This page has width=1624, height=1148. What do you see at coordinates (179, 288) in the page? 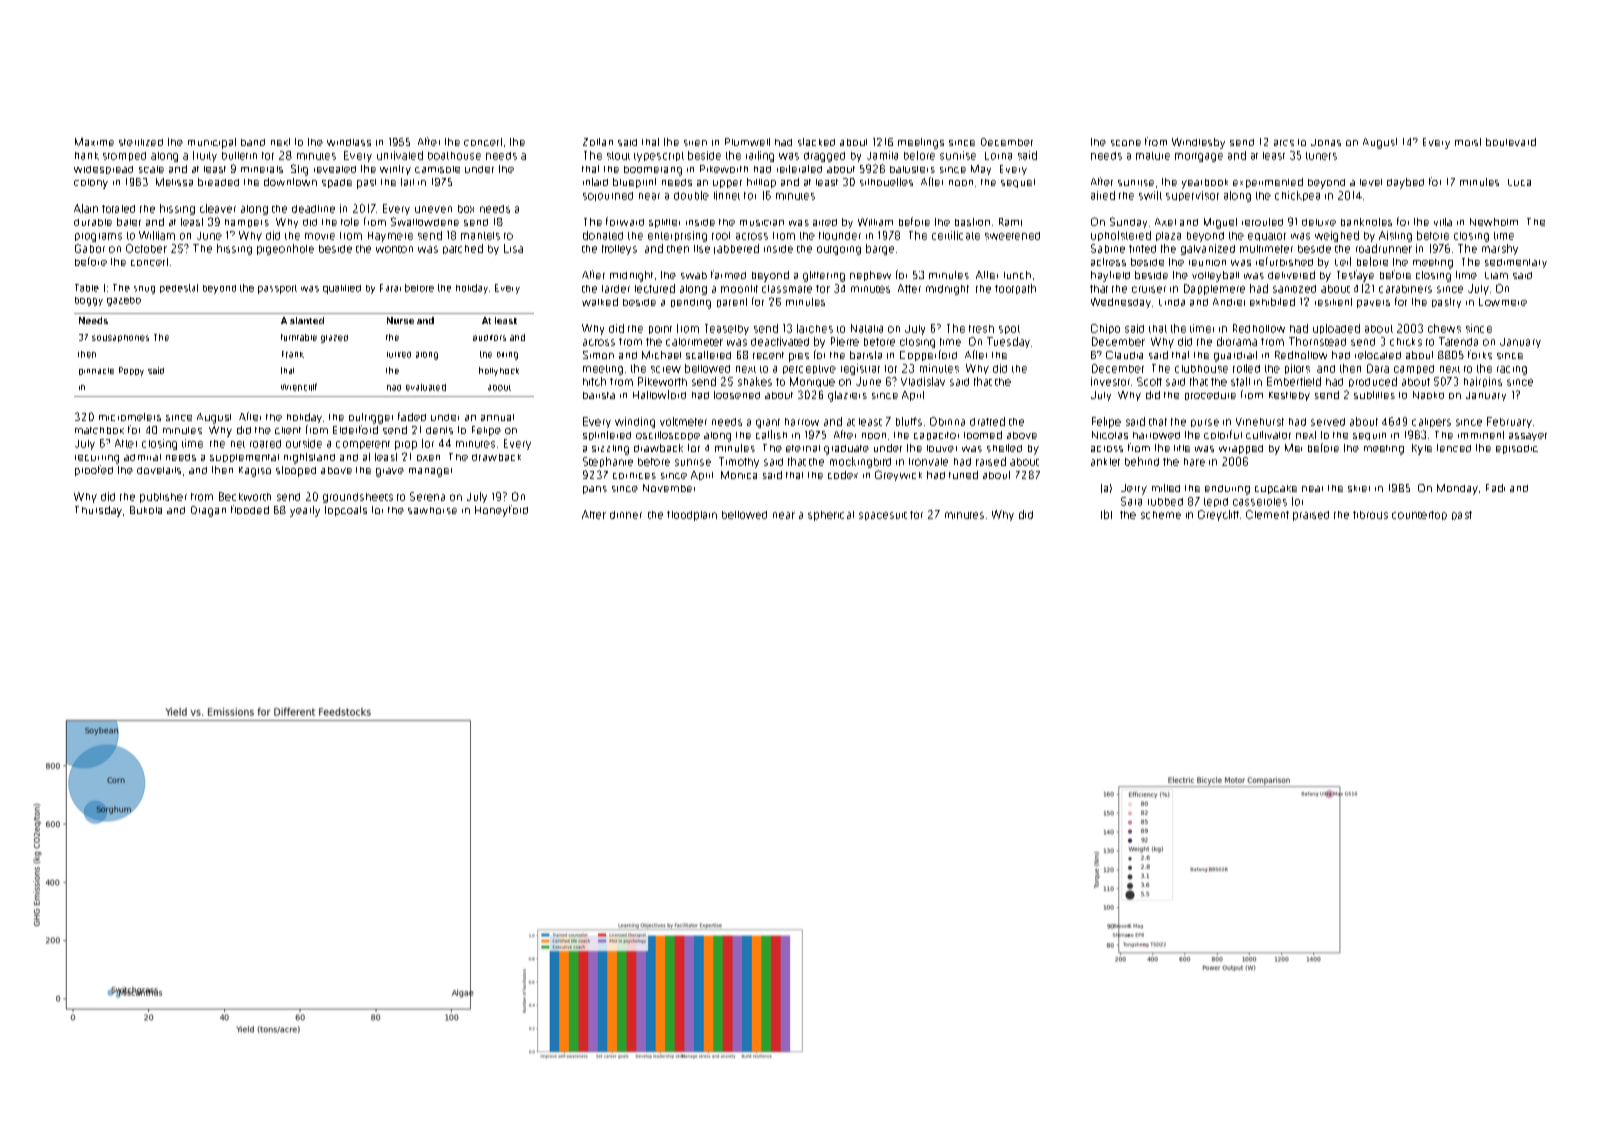
I see `pedestal` at bounding box center [179, 288].
